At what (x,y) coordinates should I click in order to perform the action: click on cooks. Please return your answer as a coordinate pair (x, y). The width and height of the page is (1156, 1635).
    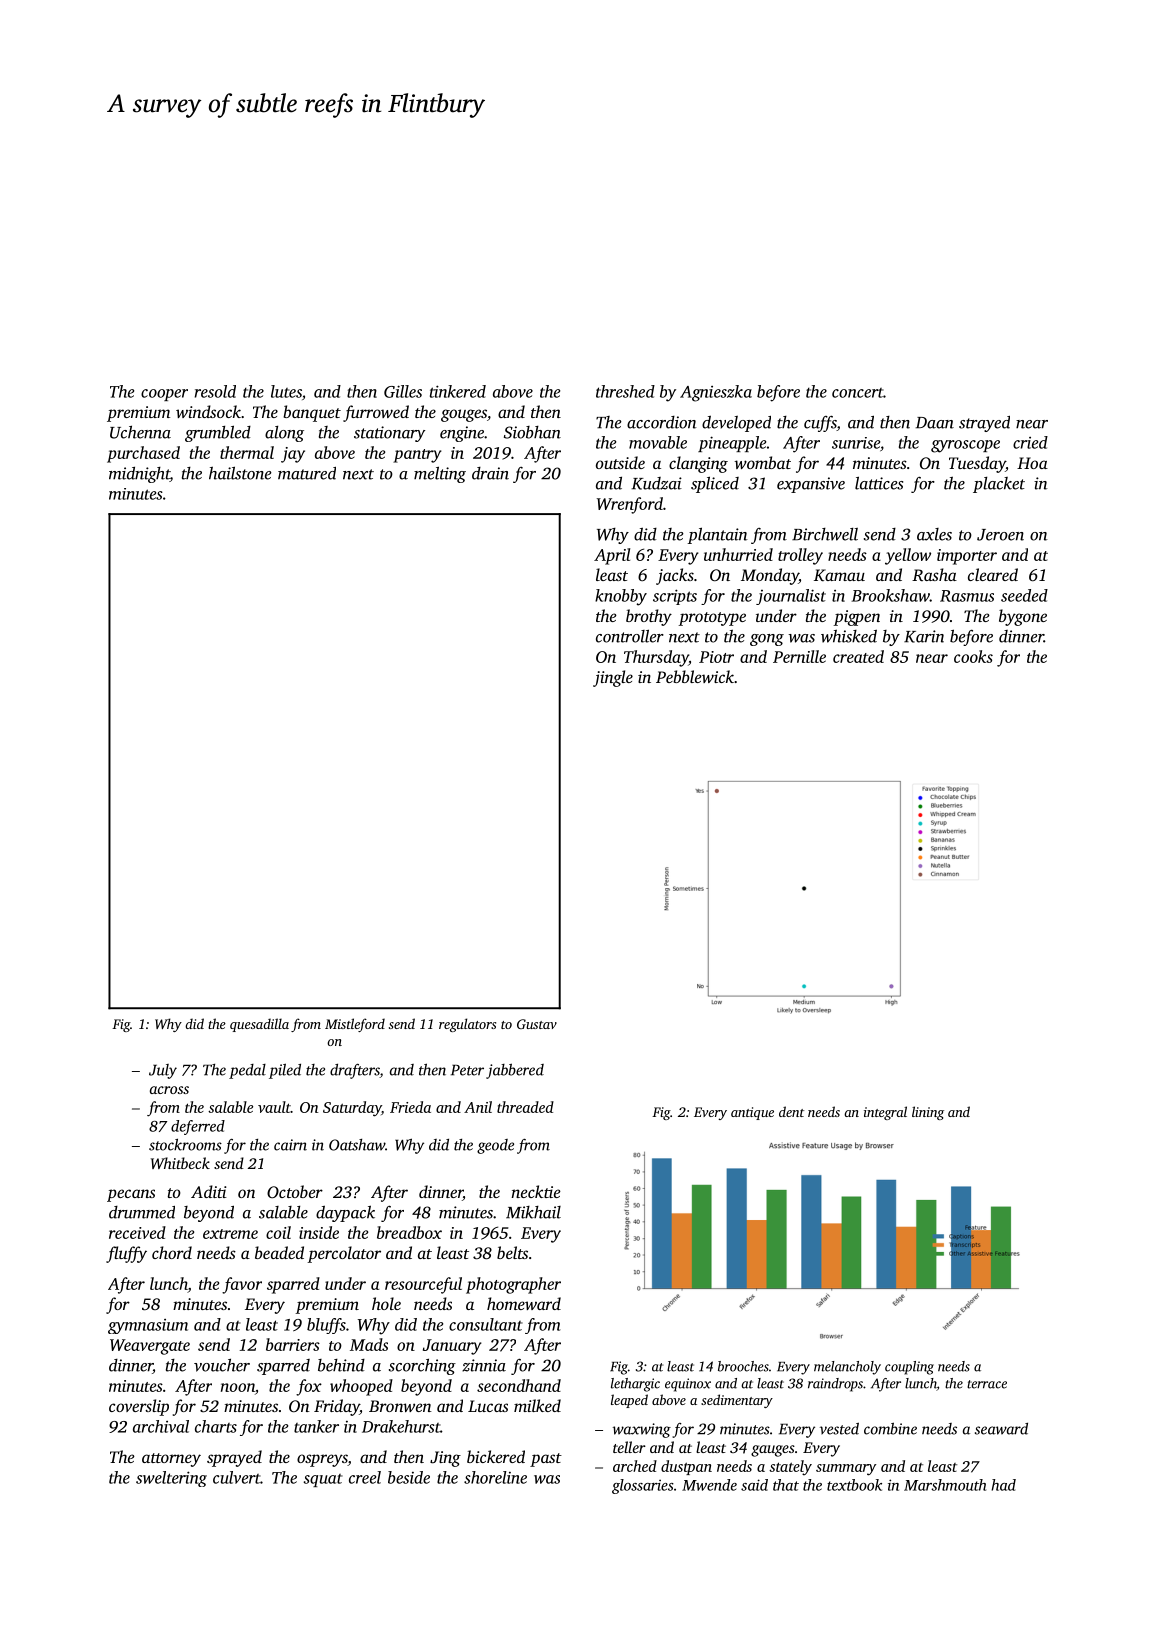
    Looking at the image, I should click on (973, 656).
